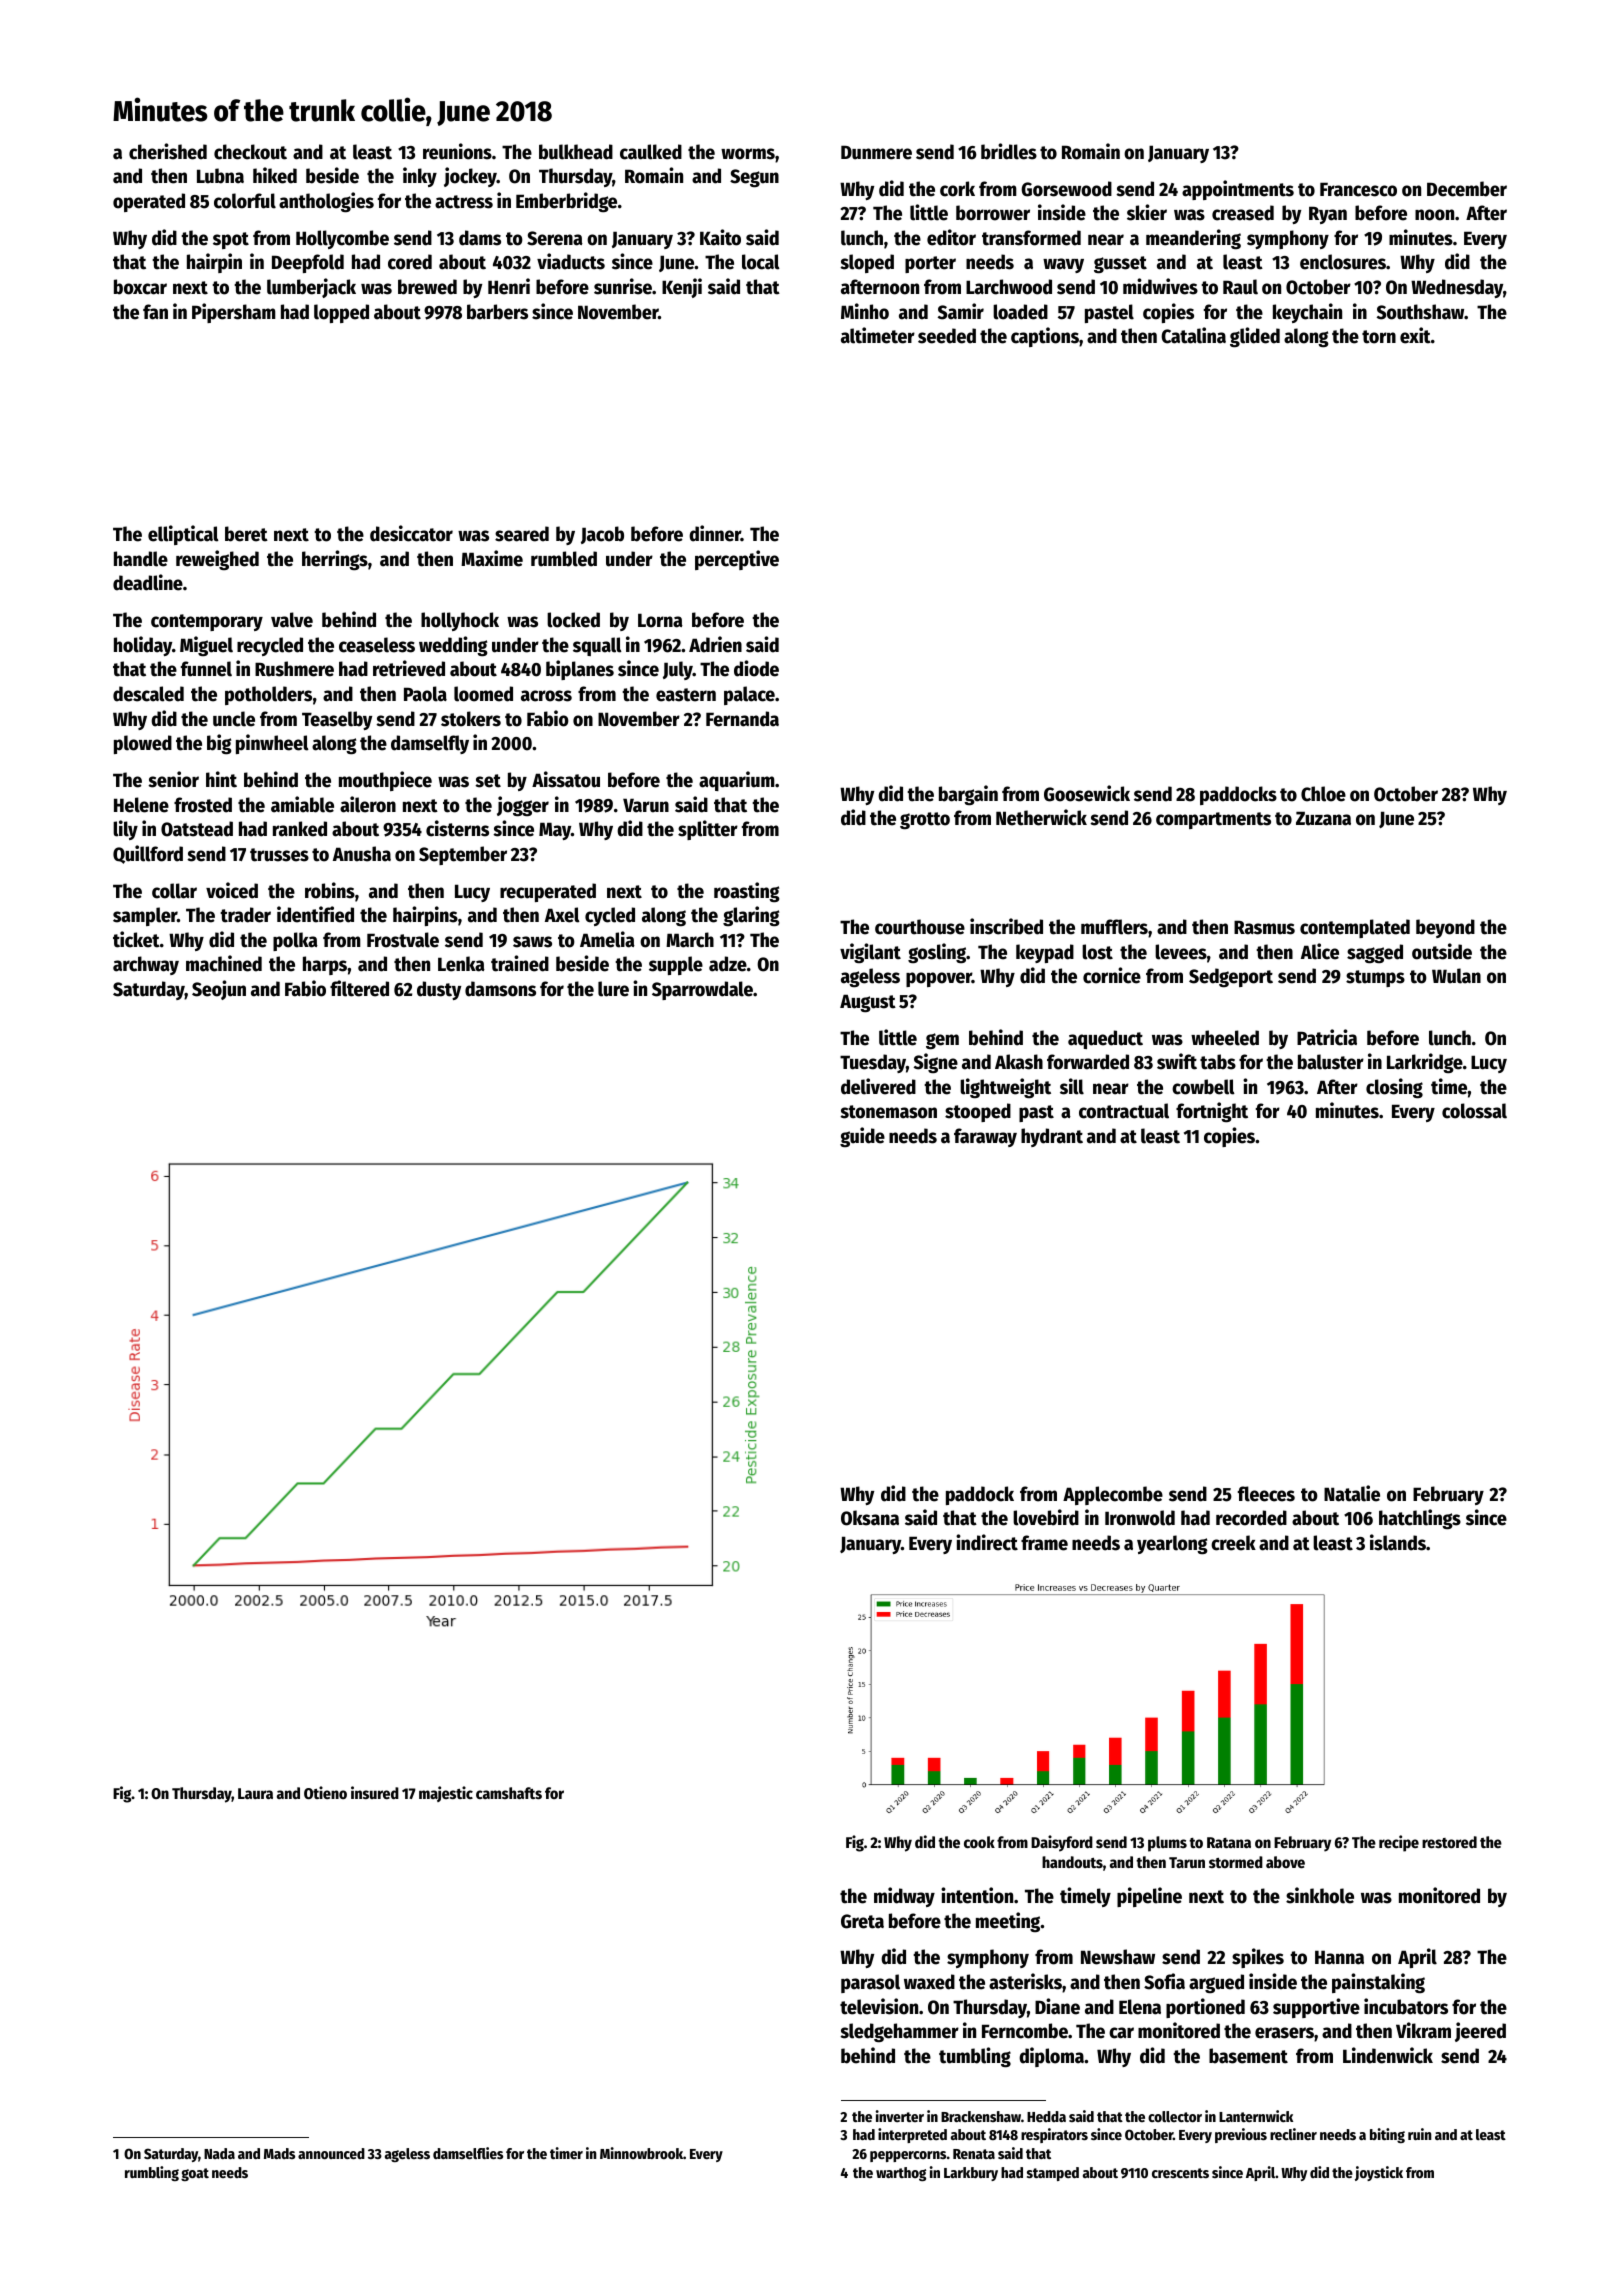 This document has height=2292, width=1620. I want to click on appointments, so click(1238, 190).
